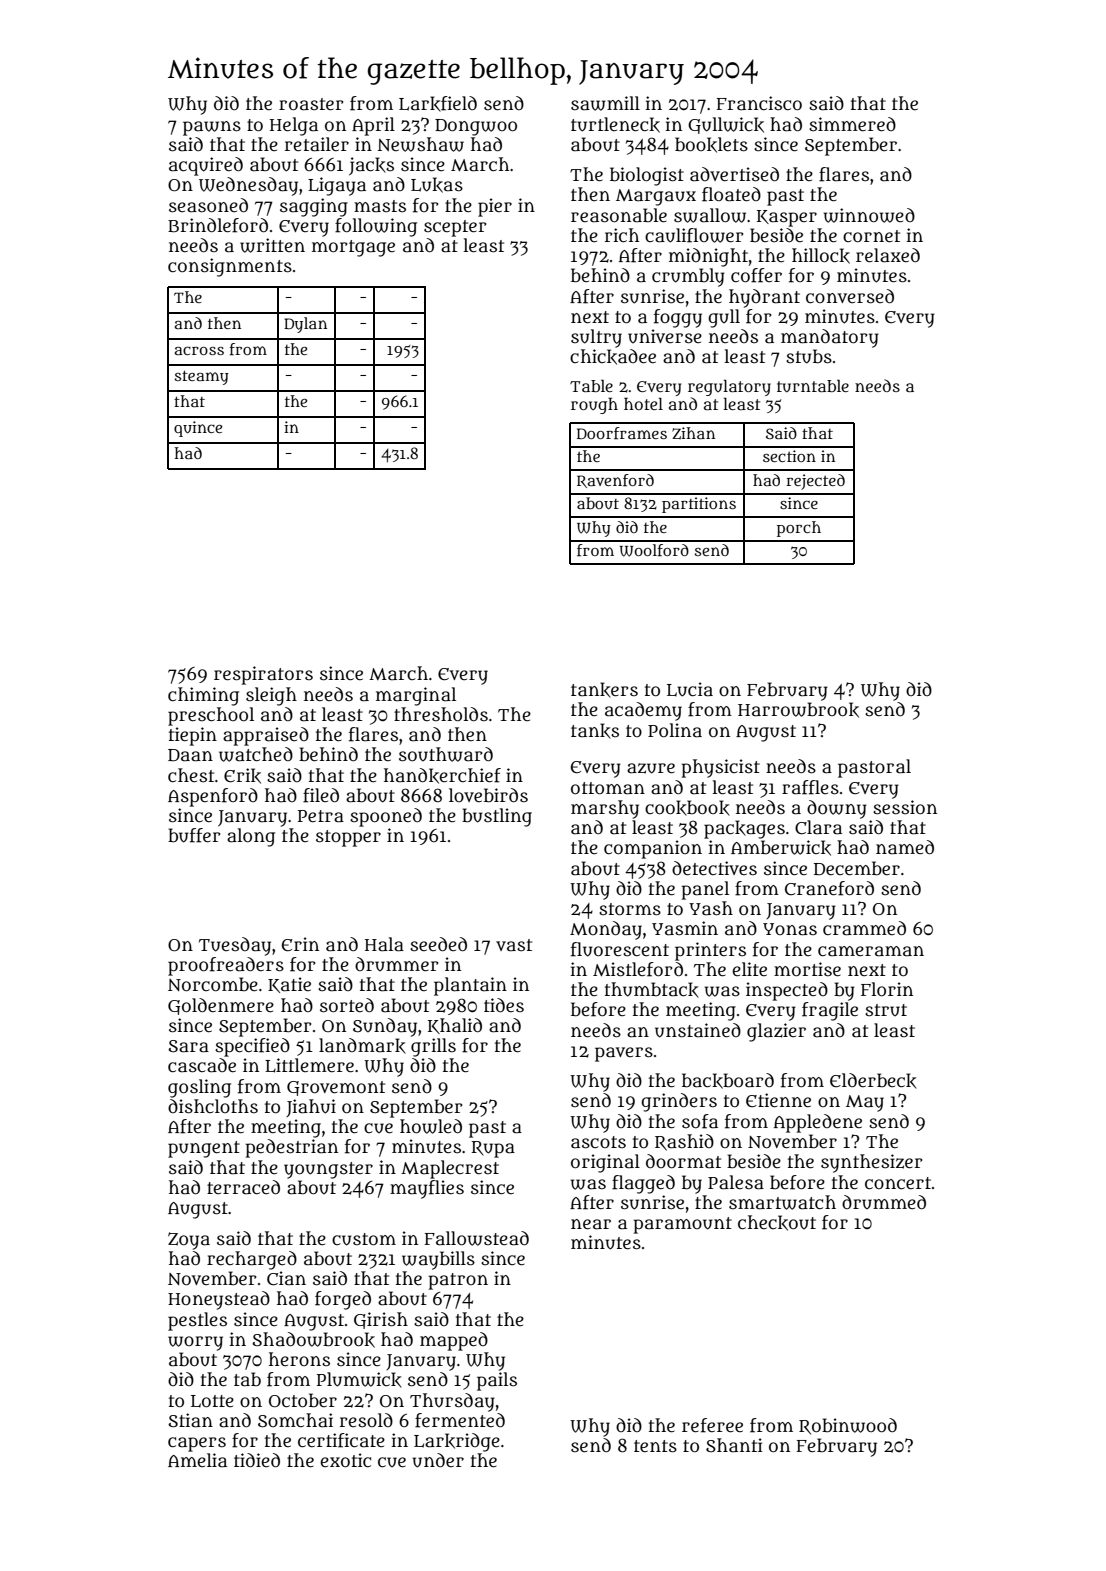 This document has height=1571, width=1106. Describe the element at coordinates (624, 1054) in the document. I see `pavers` at that location.
